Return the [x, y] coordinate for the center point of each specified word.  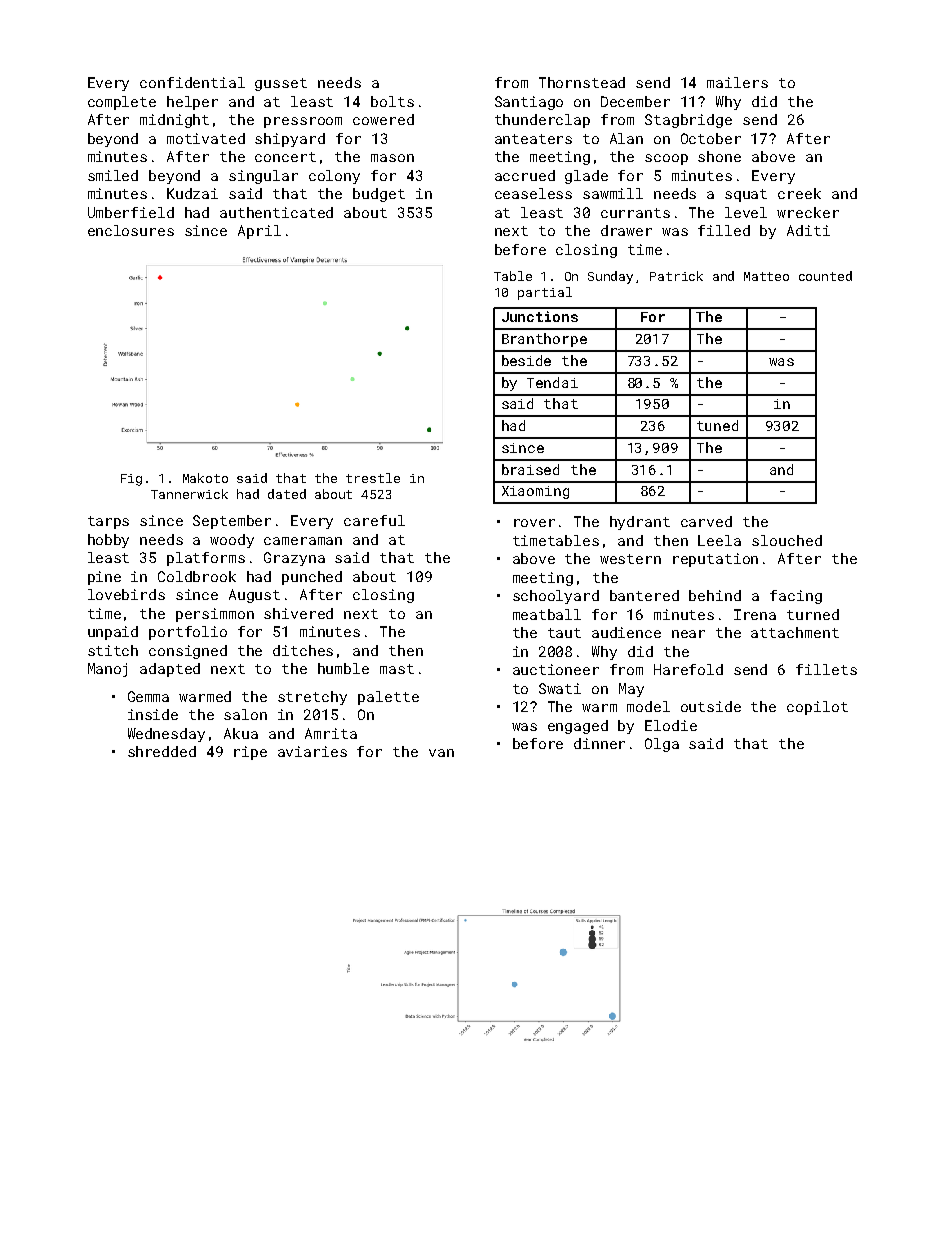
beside [526, 360]
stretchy [312, 698]
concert [285, 157]
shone [719, 156]
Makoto [205, 478]
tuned [717, 425]
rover [534, 523]
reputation [715, 560]
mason [392, 158]
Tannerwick [189, 494]
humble [343, 668]
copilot [817, 708]
